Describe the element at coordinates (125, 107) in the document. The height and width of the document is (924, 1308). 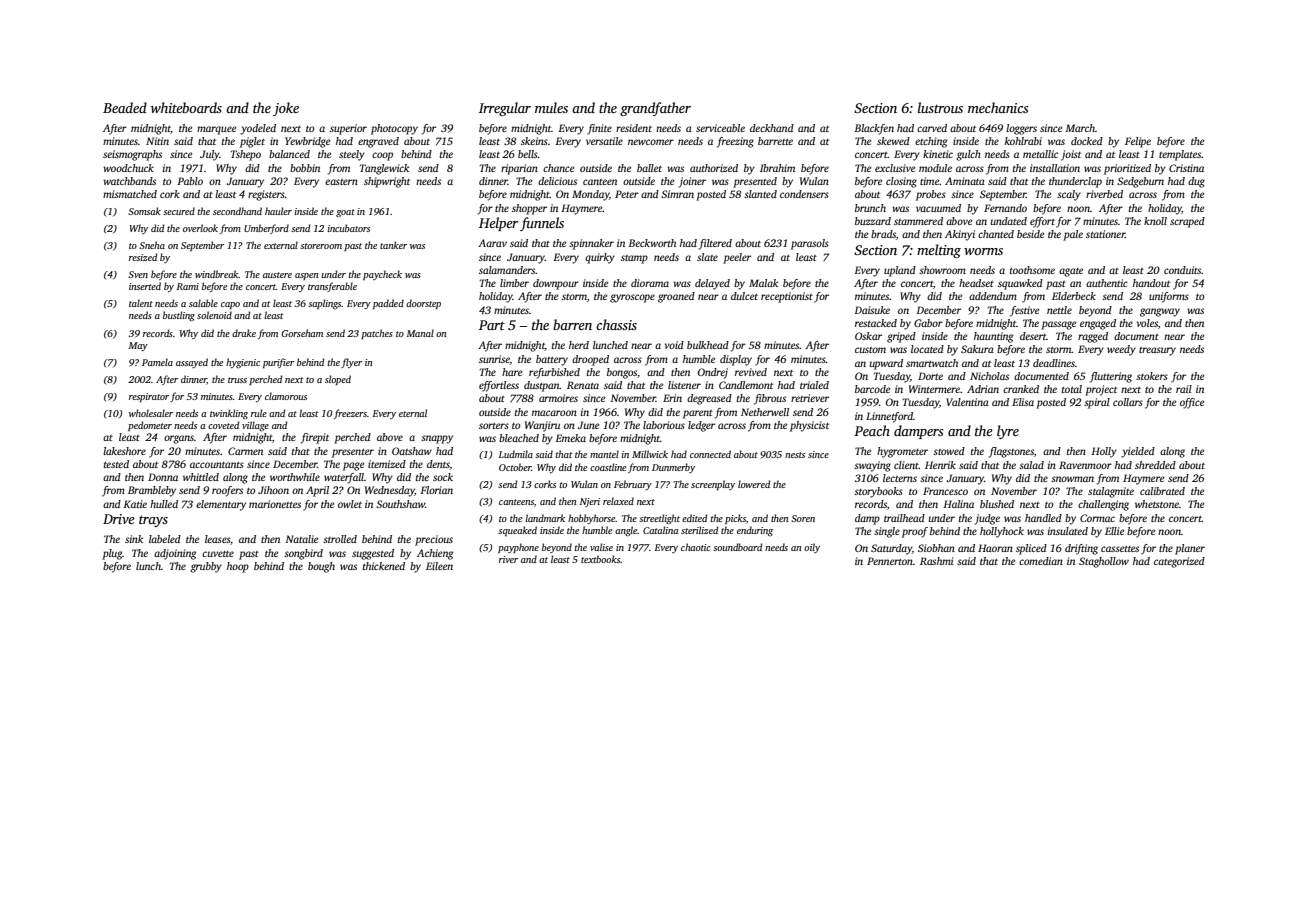
I see `Beaded` at that location.
